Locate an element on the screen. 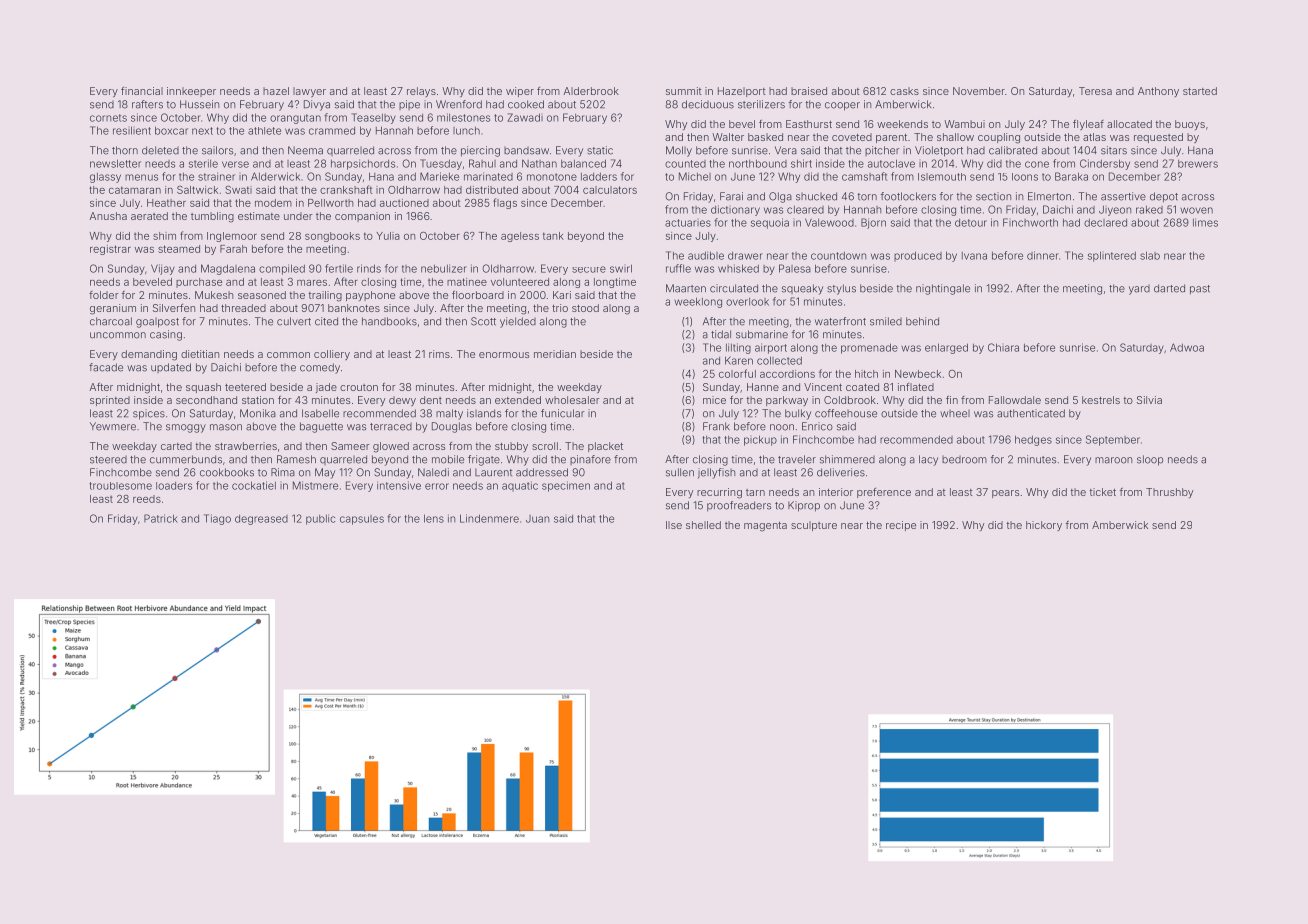 The height and width of the screenshot is (924, 1308). stood is located at coordinates (585, 308).
